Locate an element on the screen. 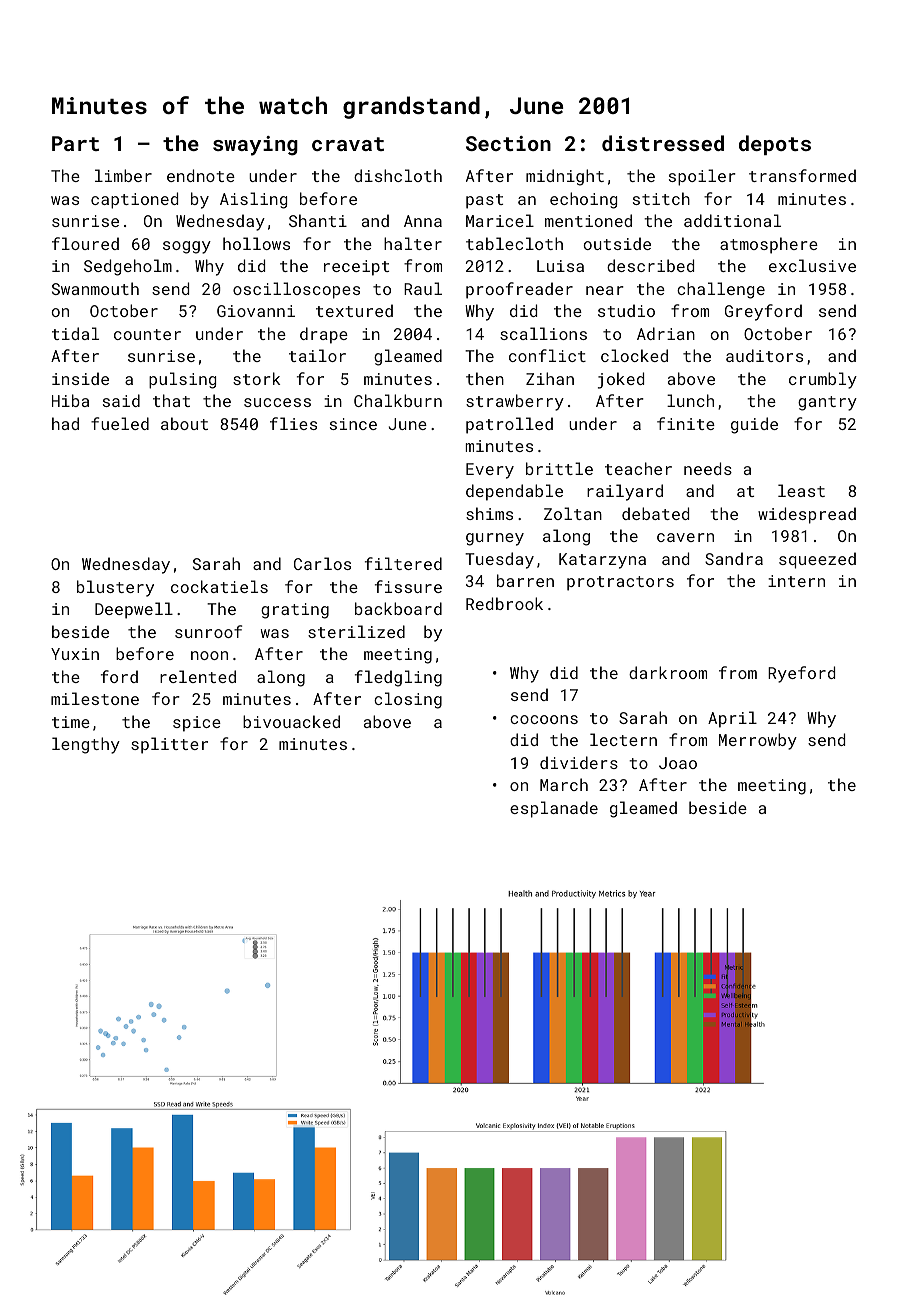 This screenshot has height=1316, width=908. Aisling is located at coordinates (253, 200).
